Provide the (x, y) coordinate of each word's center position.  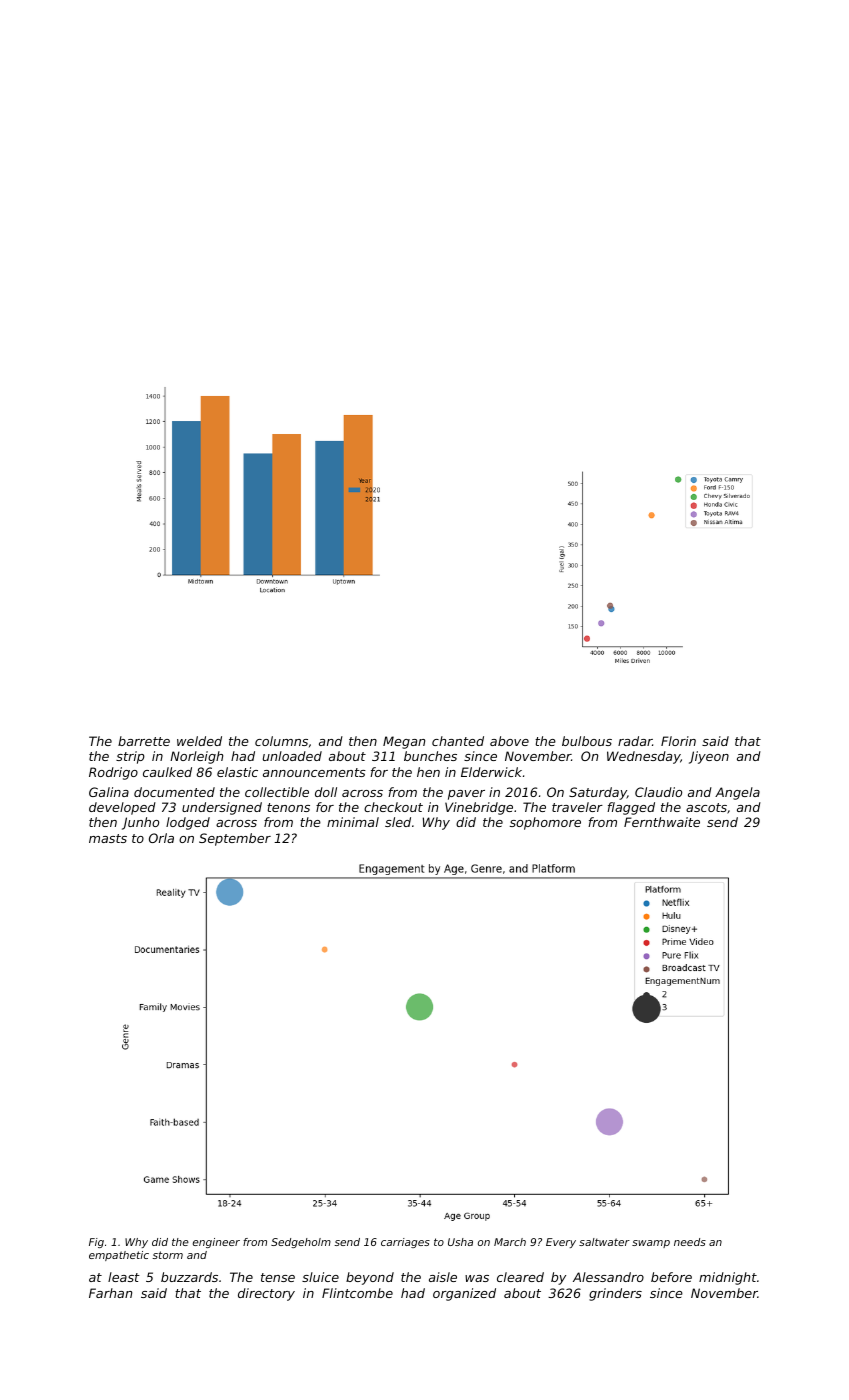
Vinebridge (479, 808)
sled (398, 822)
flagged (631, 808)
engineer (216, 1243)
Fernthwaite (662, 822)
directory (266, 1294)
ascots (706, 807)
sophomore (545, 823)
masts (108, 838)
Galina (109, 792)
